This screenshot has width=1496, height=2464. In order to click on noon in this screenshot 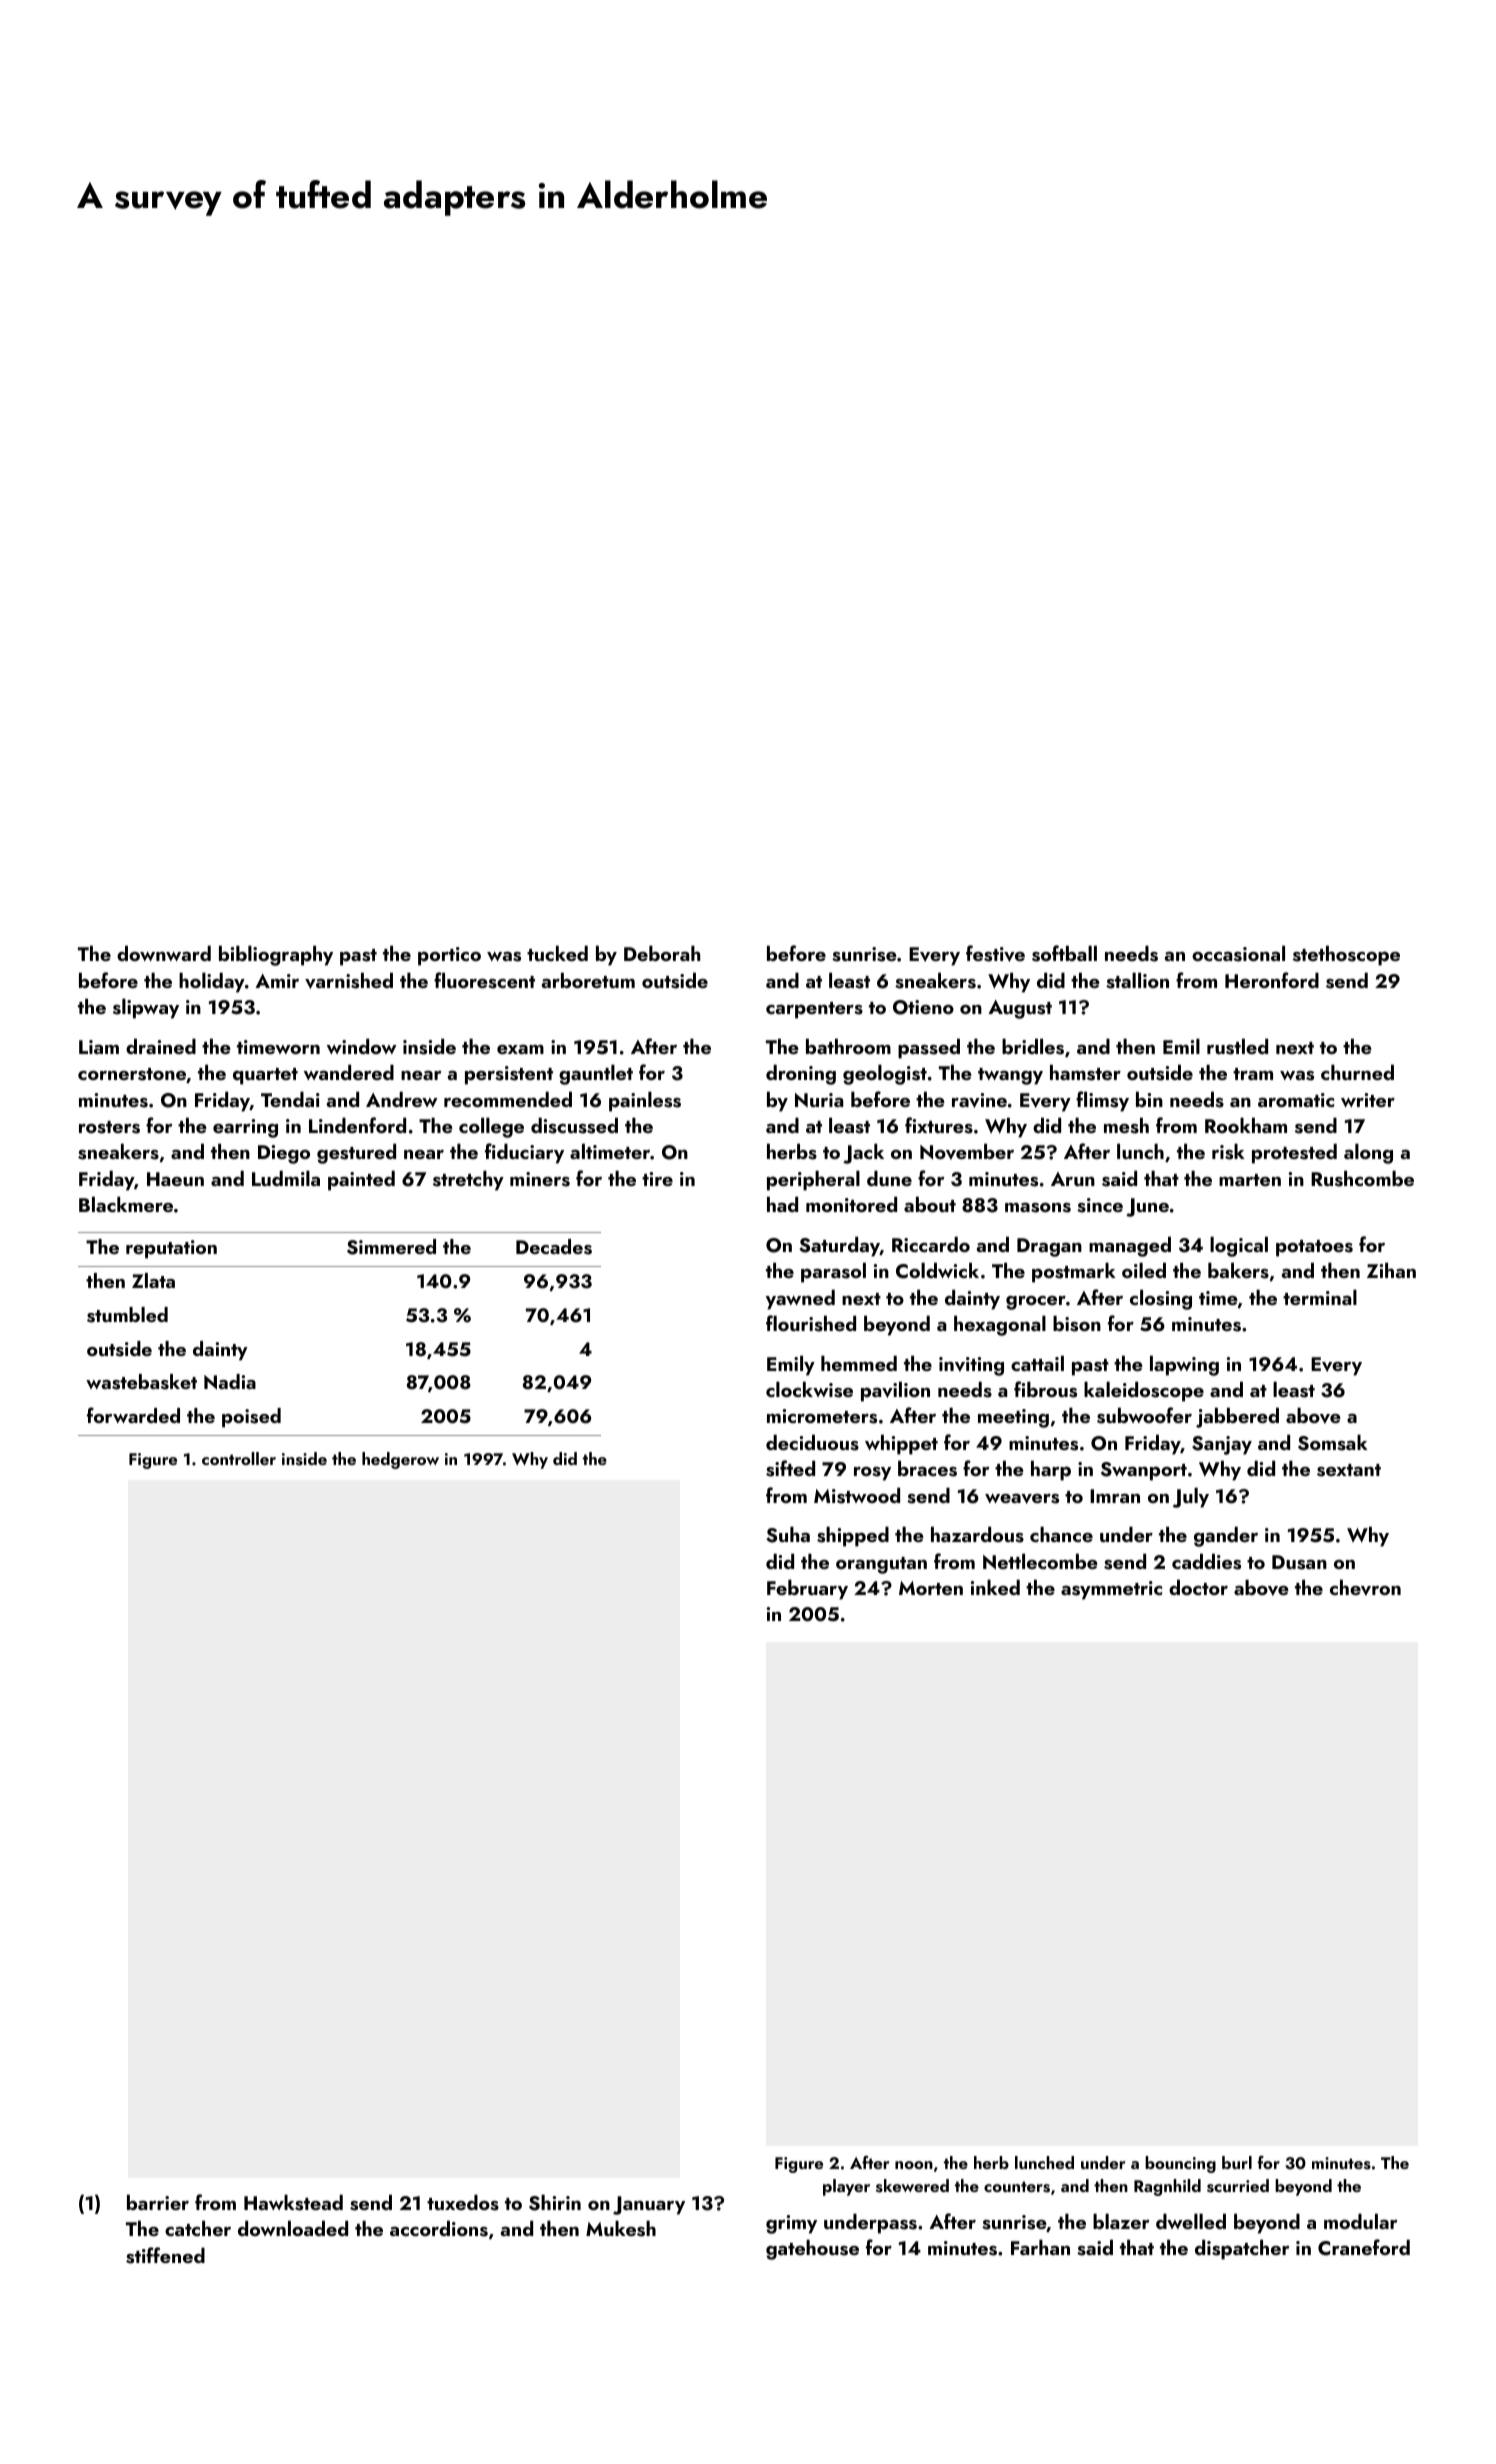, I will do `click(914, 2165)`.
